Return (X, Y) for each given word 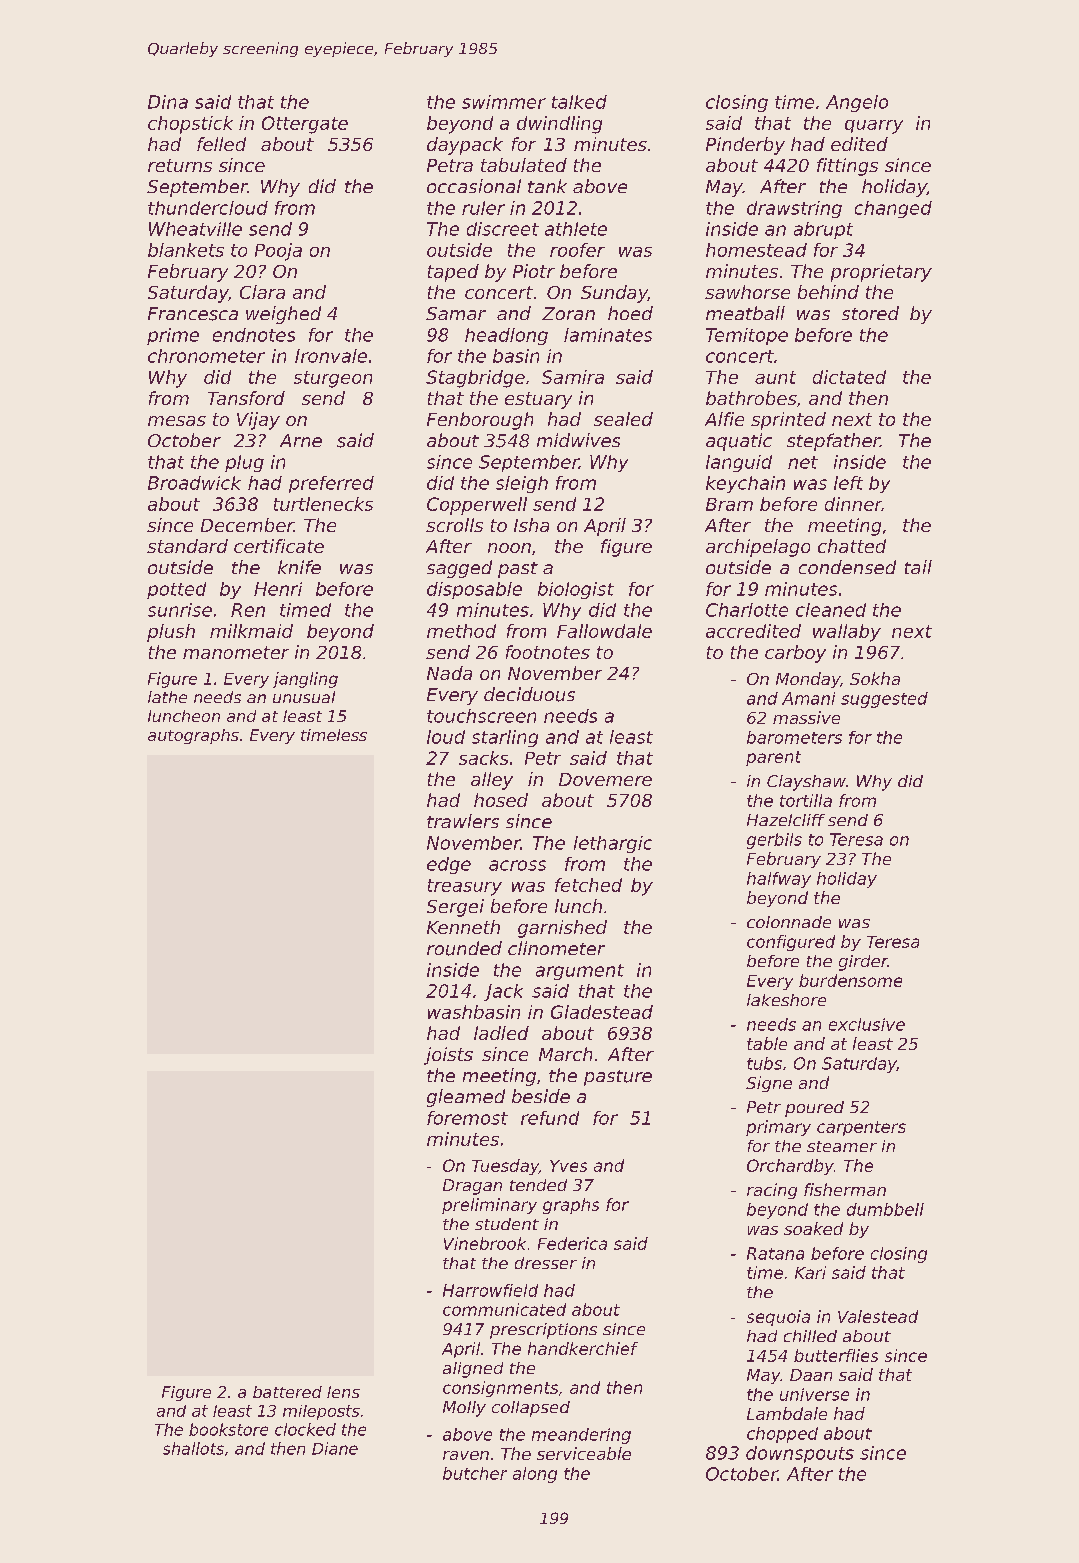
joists (448, 1056)
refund (550, 1118)
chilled (810, 1336)
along (535, 1475)
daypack (465, 146)
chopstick (190, 125)
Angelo (857, 103)
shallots (193, 1448)
